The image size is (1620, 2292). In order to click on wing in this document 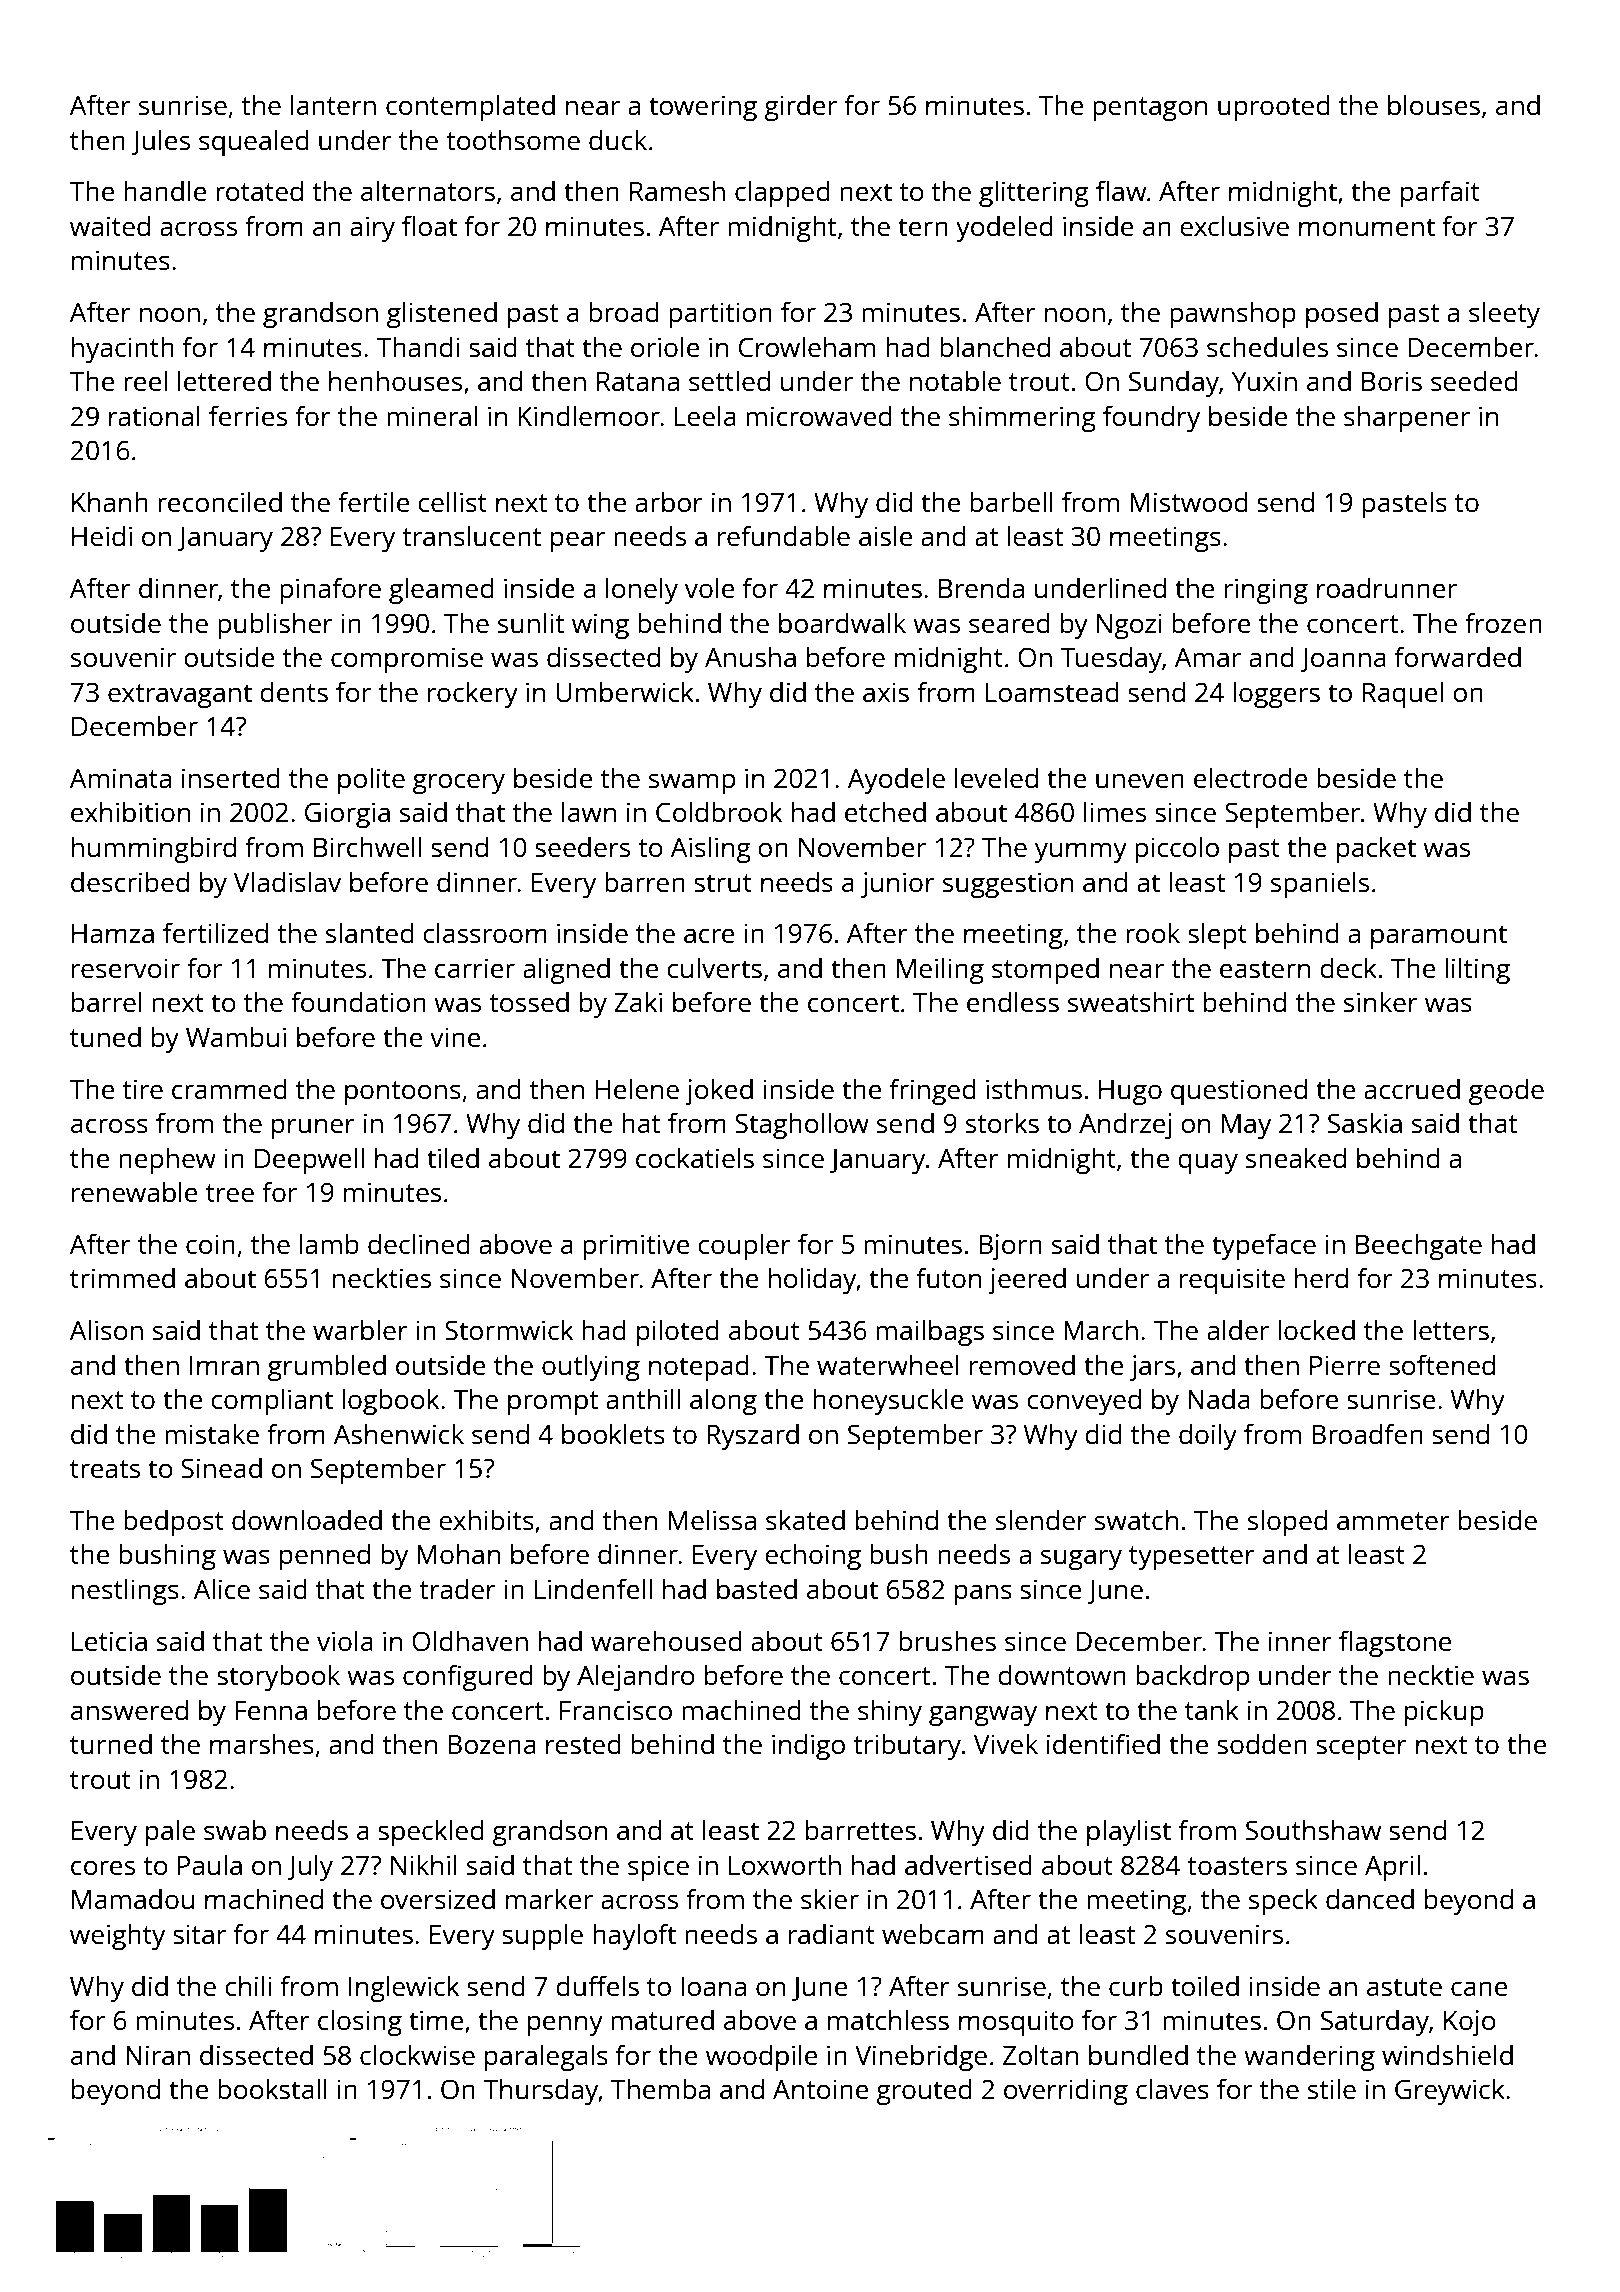, I will do `click(600, 626)`.
